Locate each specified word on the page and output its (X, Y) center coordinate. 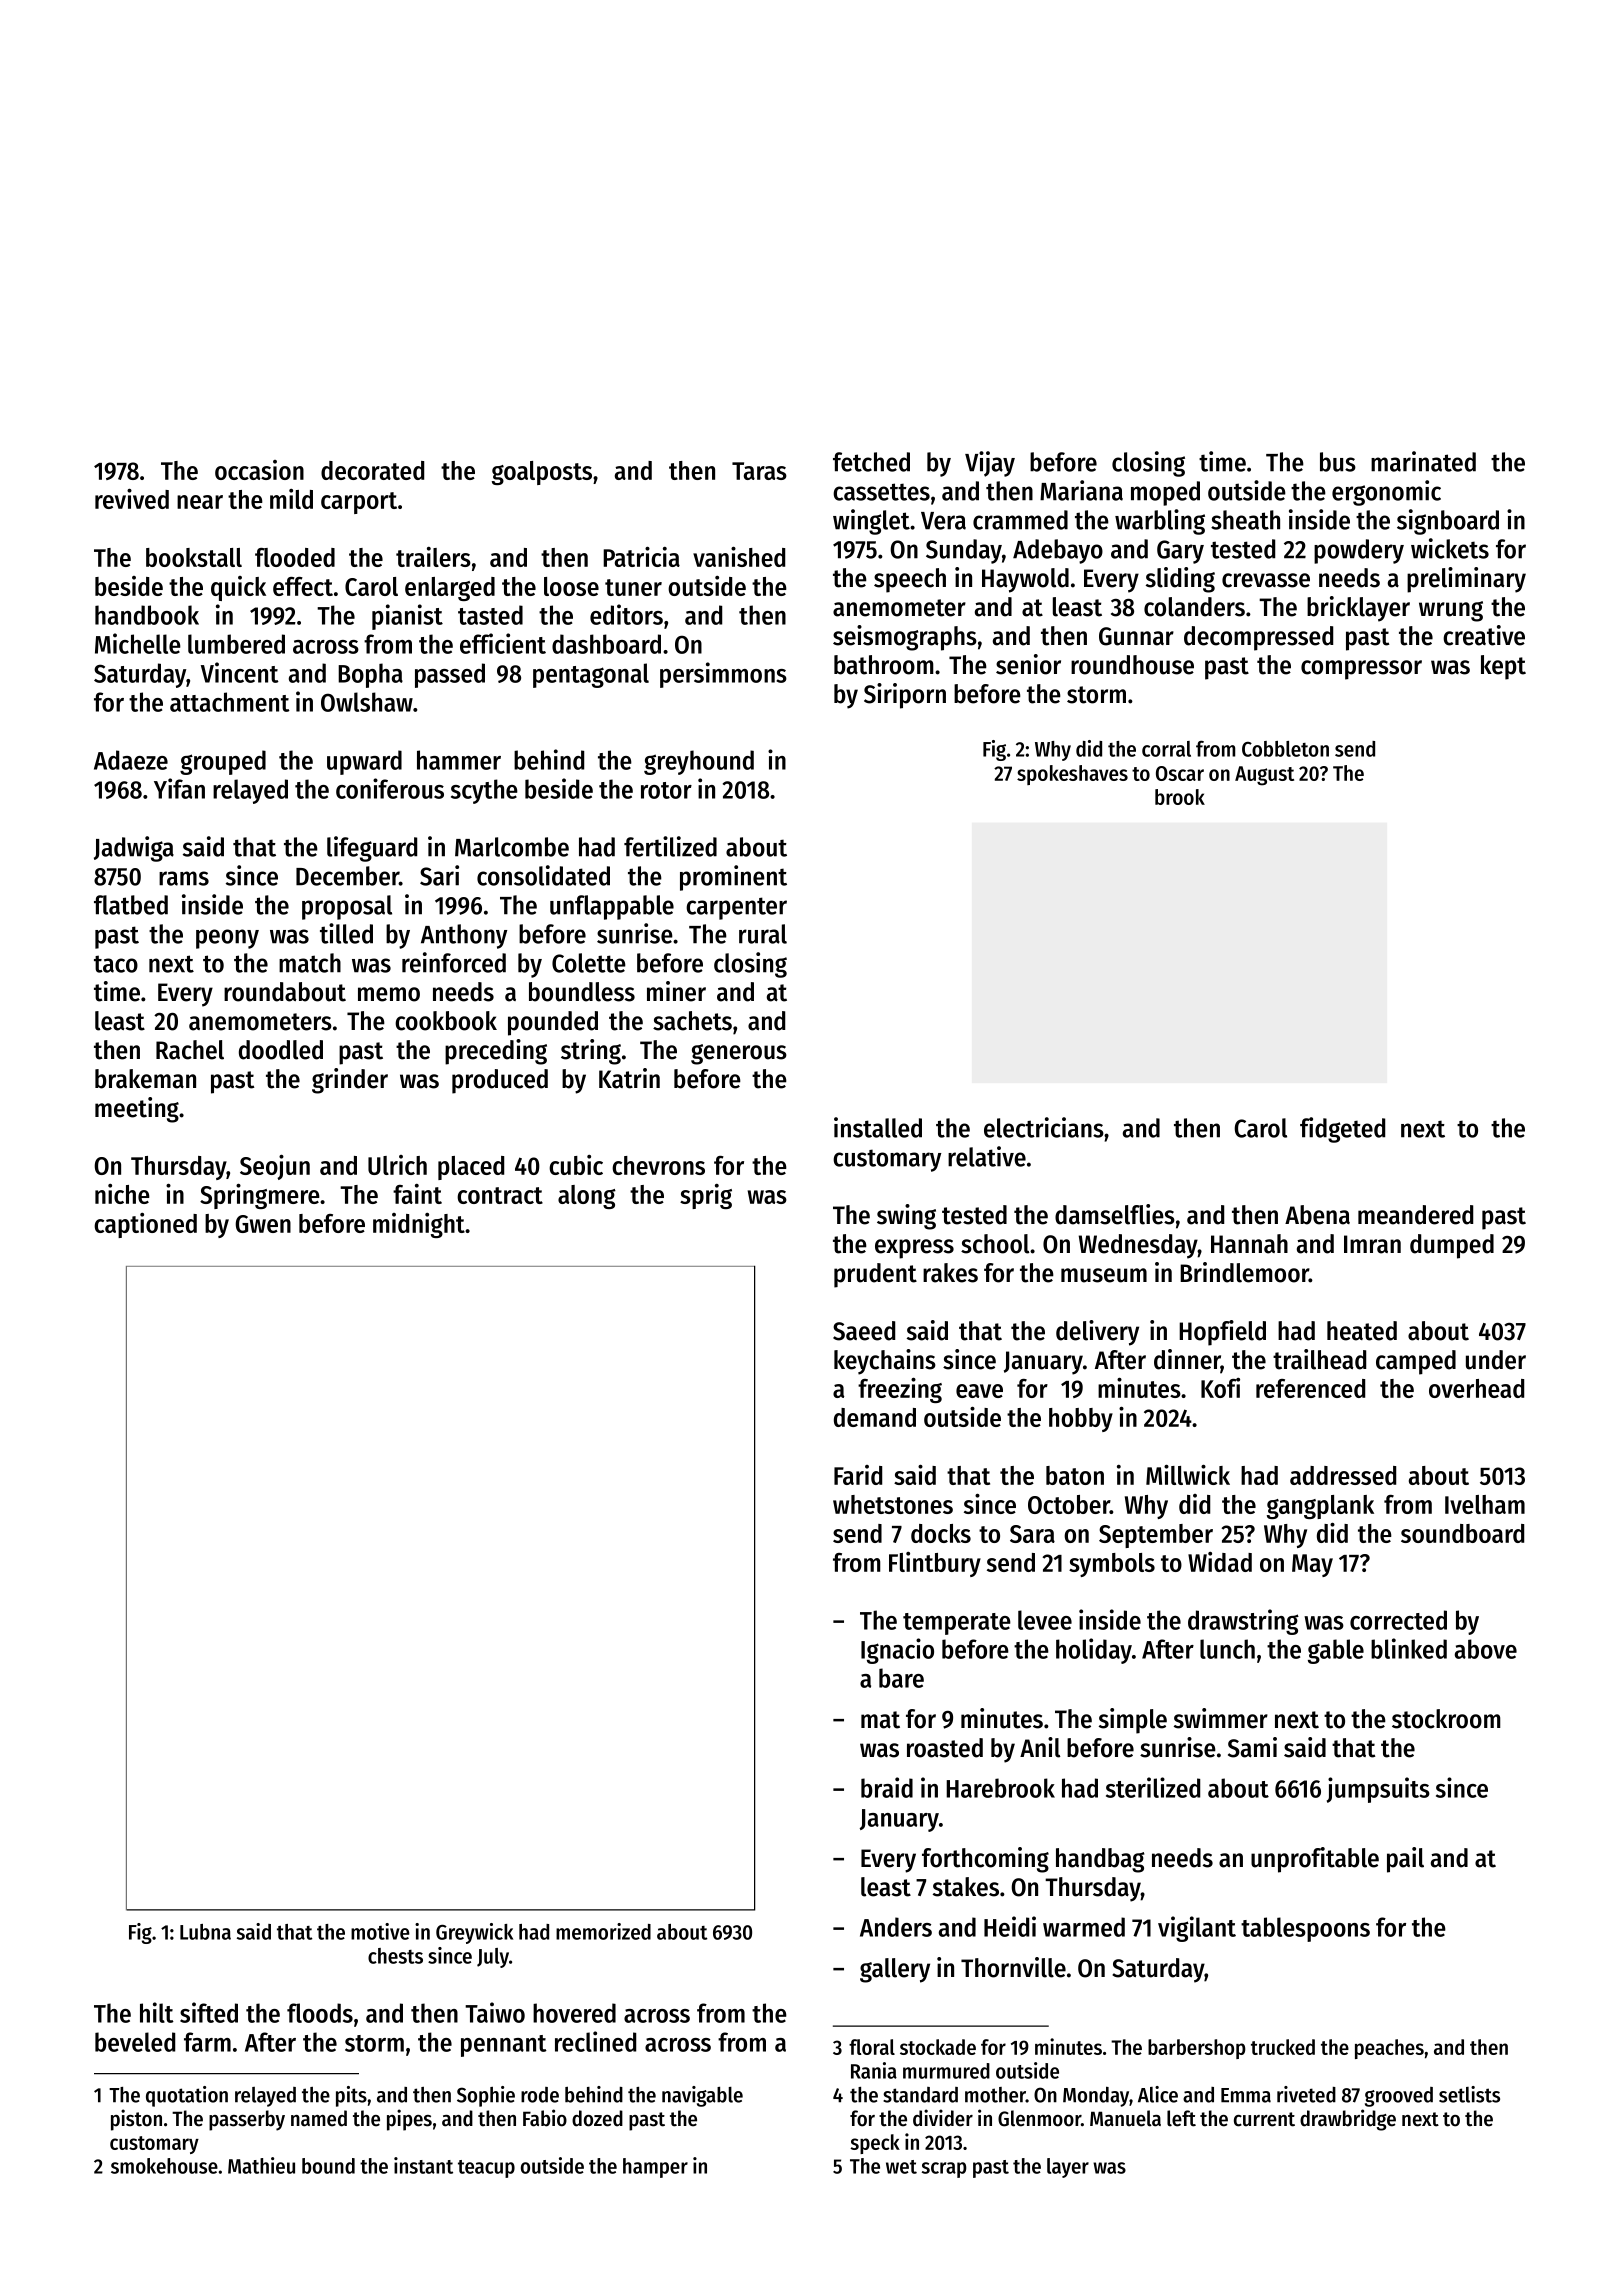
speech (910, 580)
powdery (1359, 551)
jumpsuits (1378, 1790)
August (1264, 776)
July (493, 1958)
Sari (439, 875)
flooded (295, 557)
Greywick (474, 1933)
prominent (733, 878)
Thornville (1013, 1967)
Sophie (486, 2096)
